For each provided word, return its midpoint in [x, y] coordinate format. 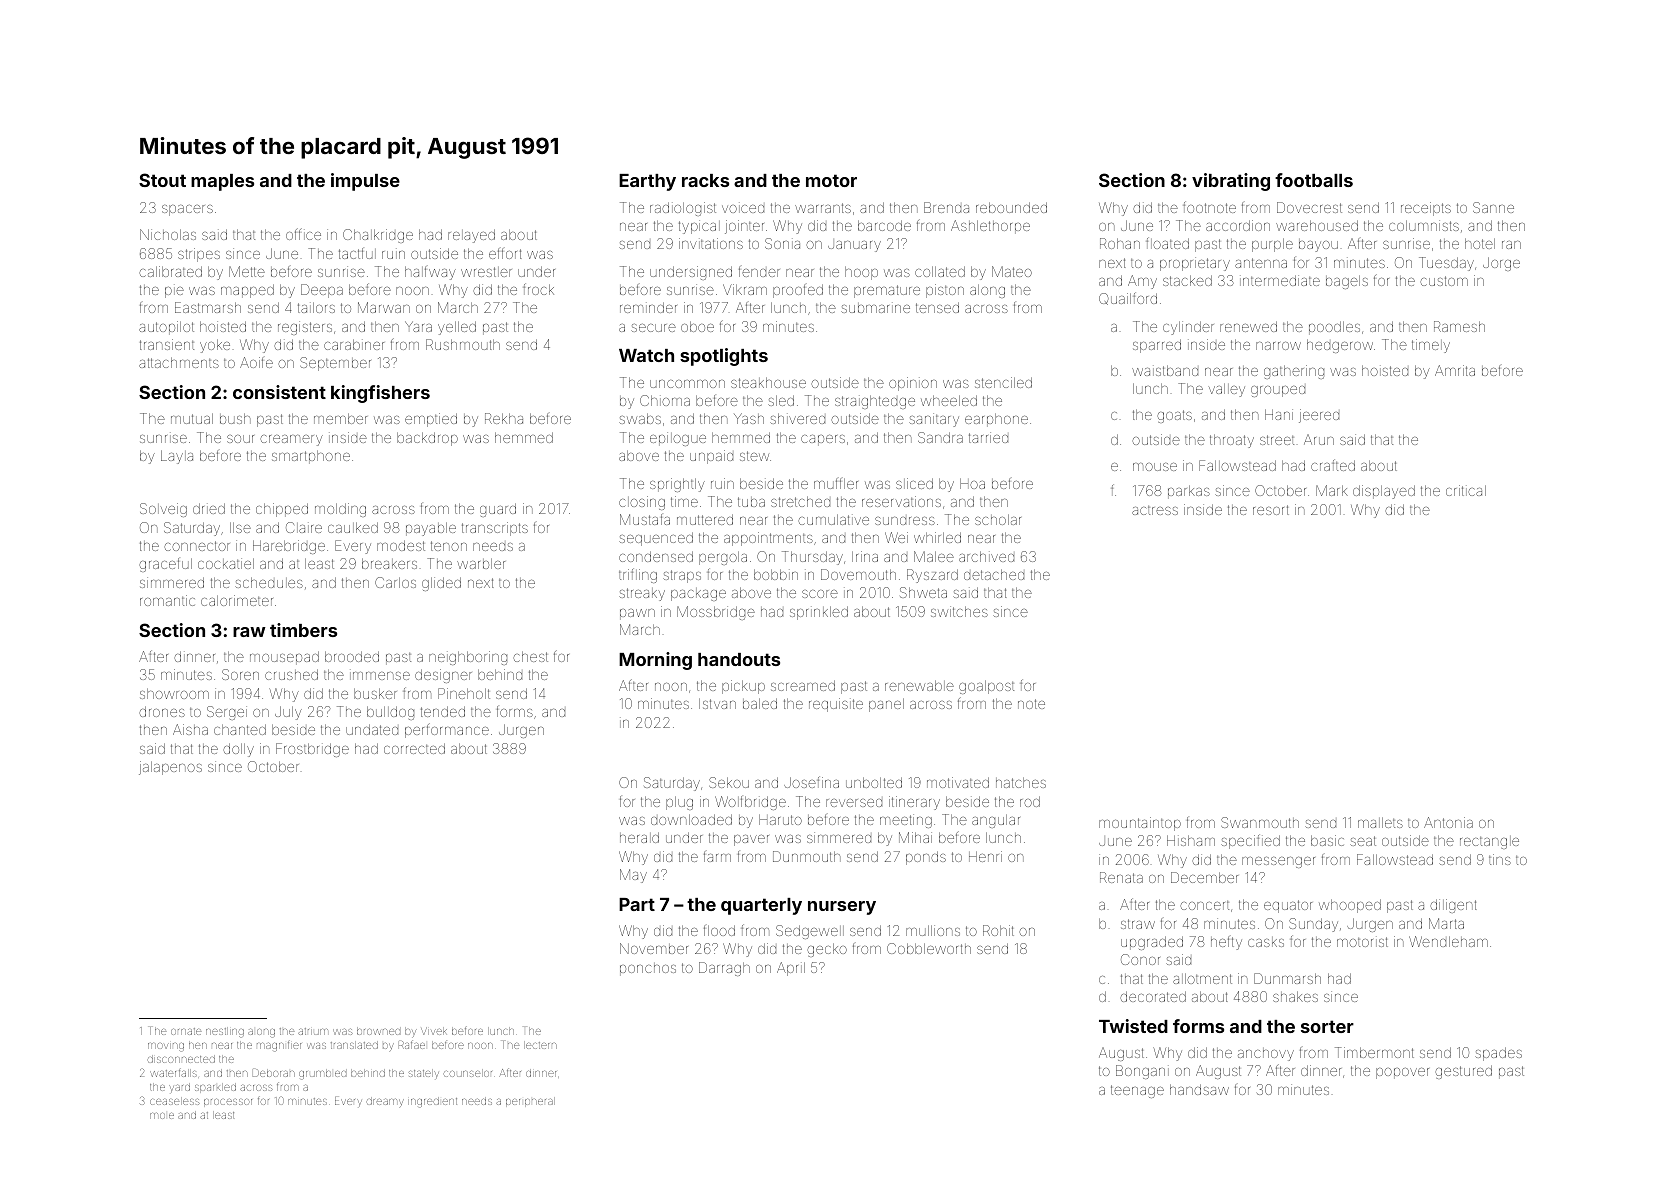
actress [1155, 510]
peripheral [530, 1102]
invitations [711, 243]
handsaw [1199, 1089]
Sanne [1493, 207]
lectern [540, 1045]
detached [994, 574]
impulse [365, 182]
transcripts [495, 529]
